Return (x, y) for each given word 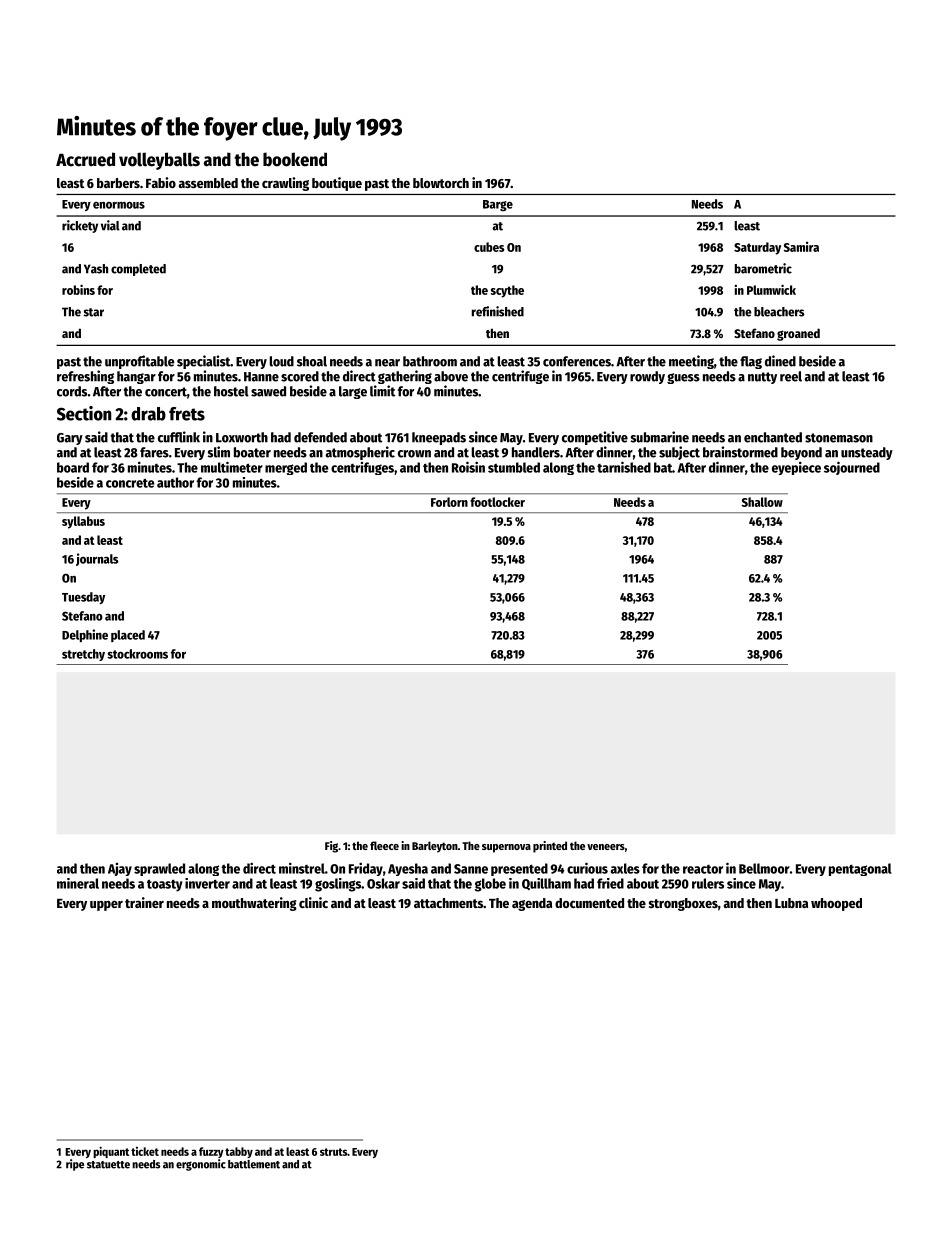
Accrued (85, 159)
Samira (801, 247)
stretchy (83, 655)
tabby (239, 1152)
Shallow (762, 502)
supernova (506, 848)
